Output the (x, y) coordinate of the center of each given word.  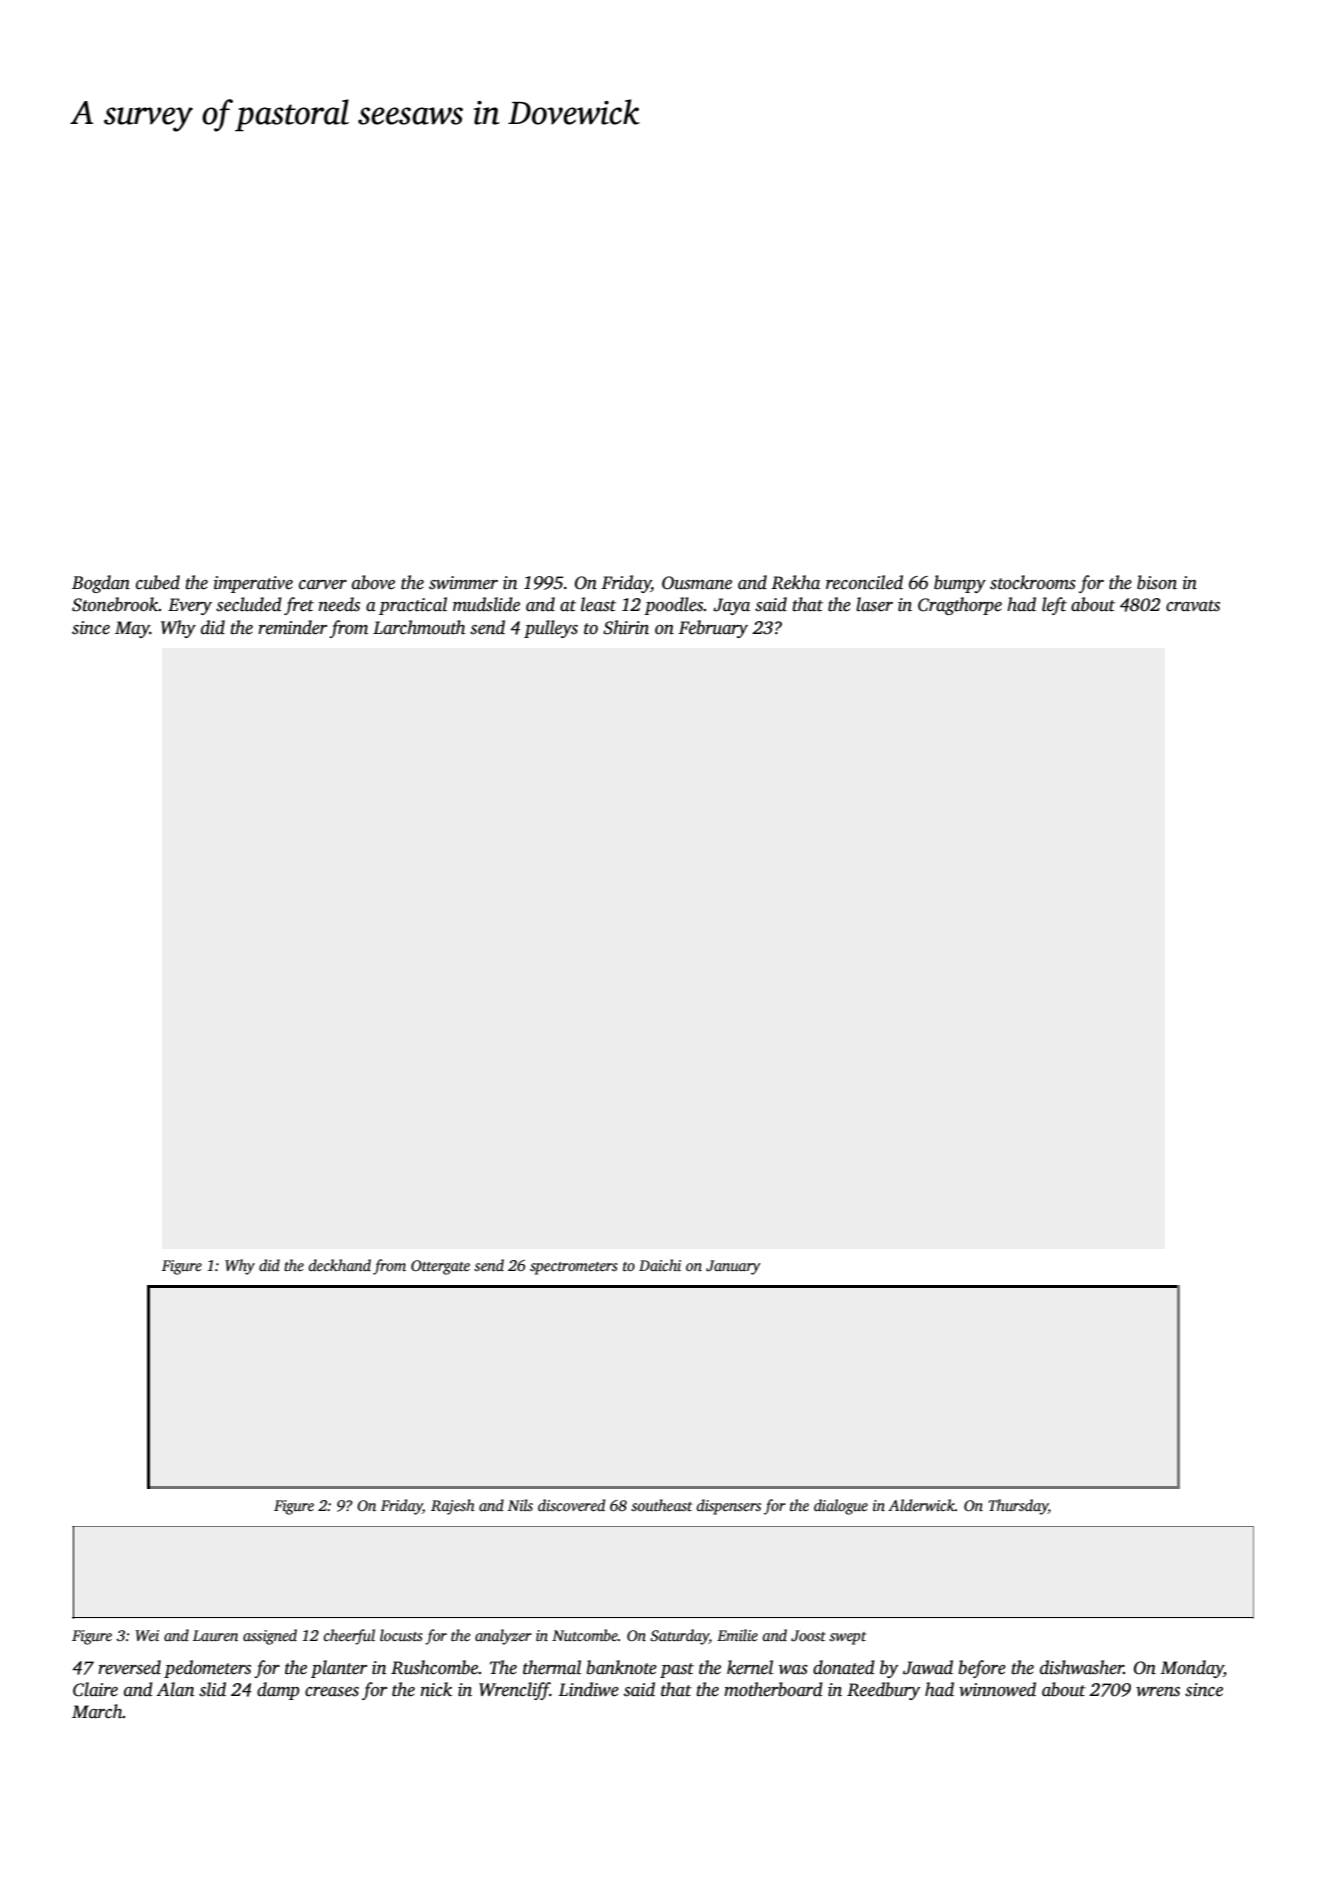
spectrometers (574, 1268)
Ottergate (440, 1267)
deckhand (340, 1265)
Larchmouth (419, 627)
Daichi (660, 1265)
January (733, 1267)
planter (339, 1669)
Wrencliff (514, 1691)
